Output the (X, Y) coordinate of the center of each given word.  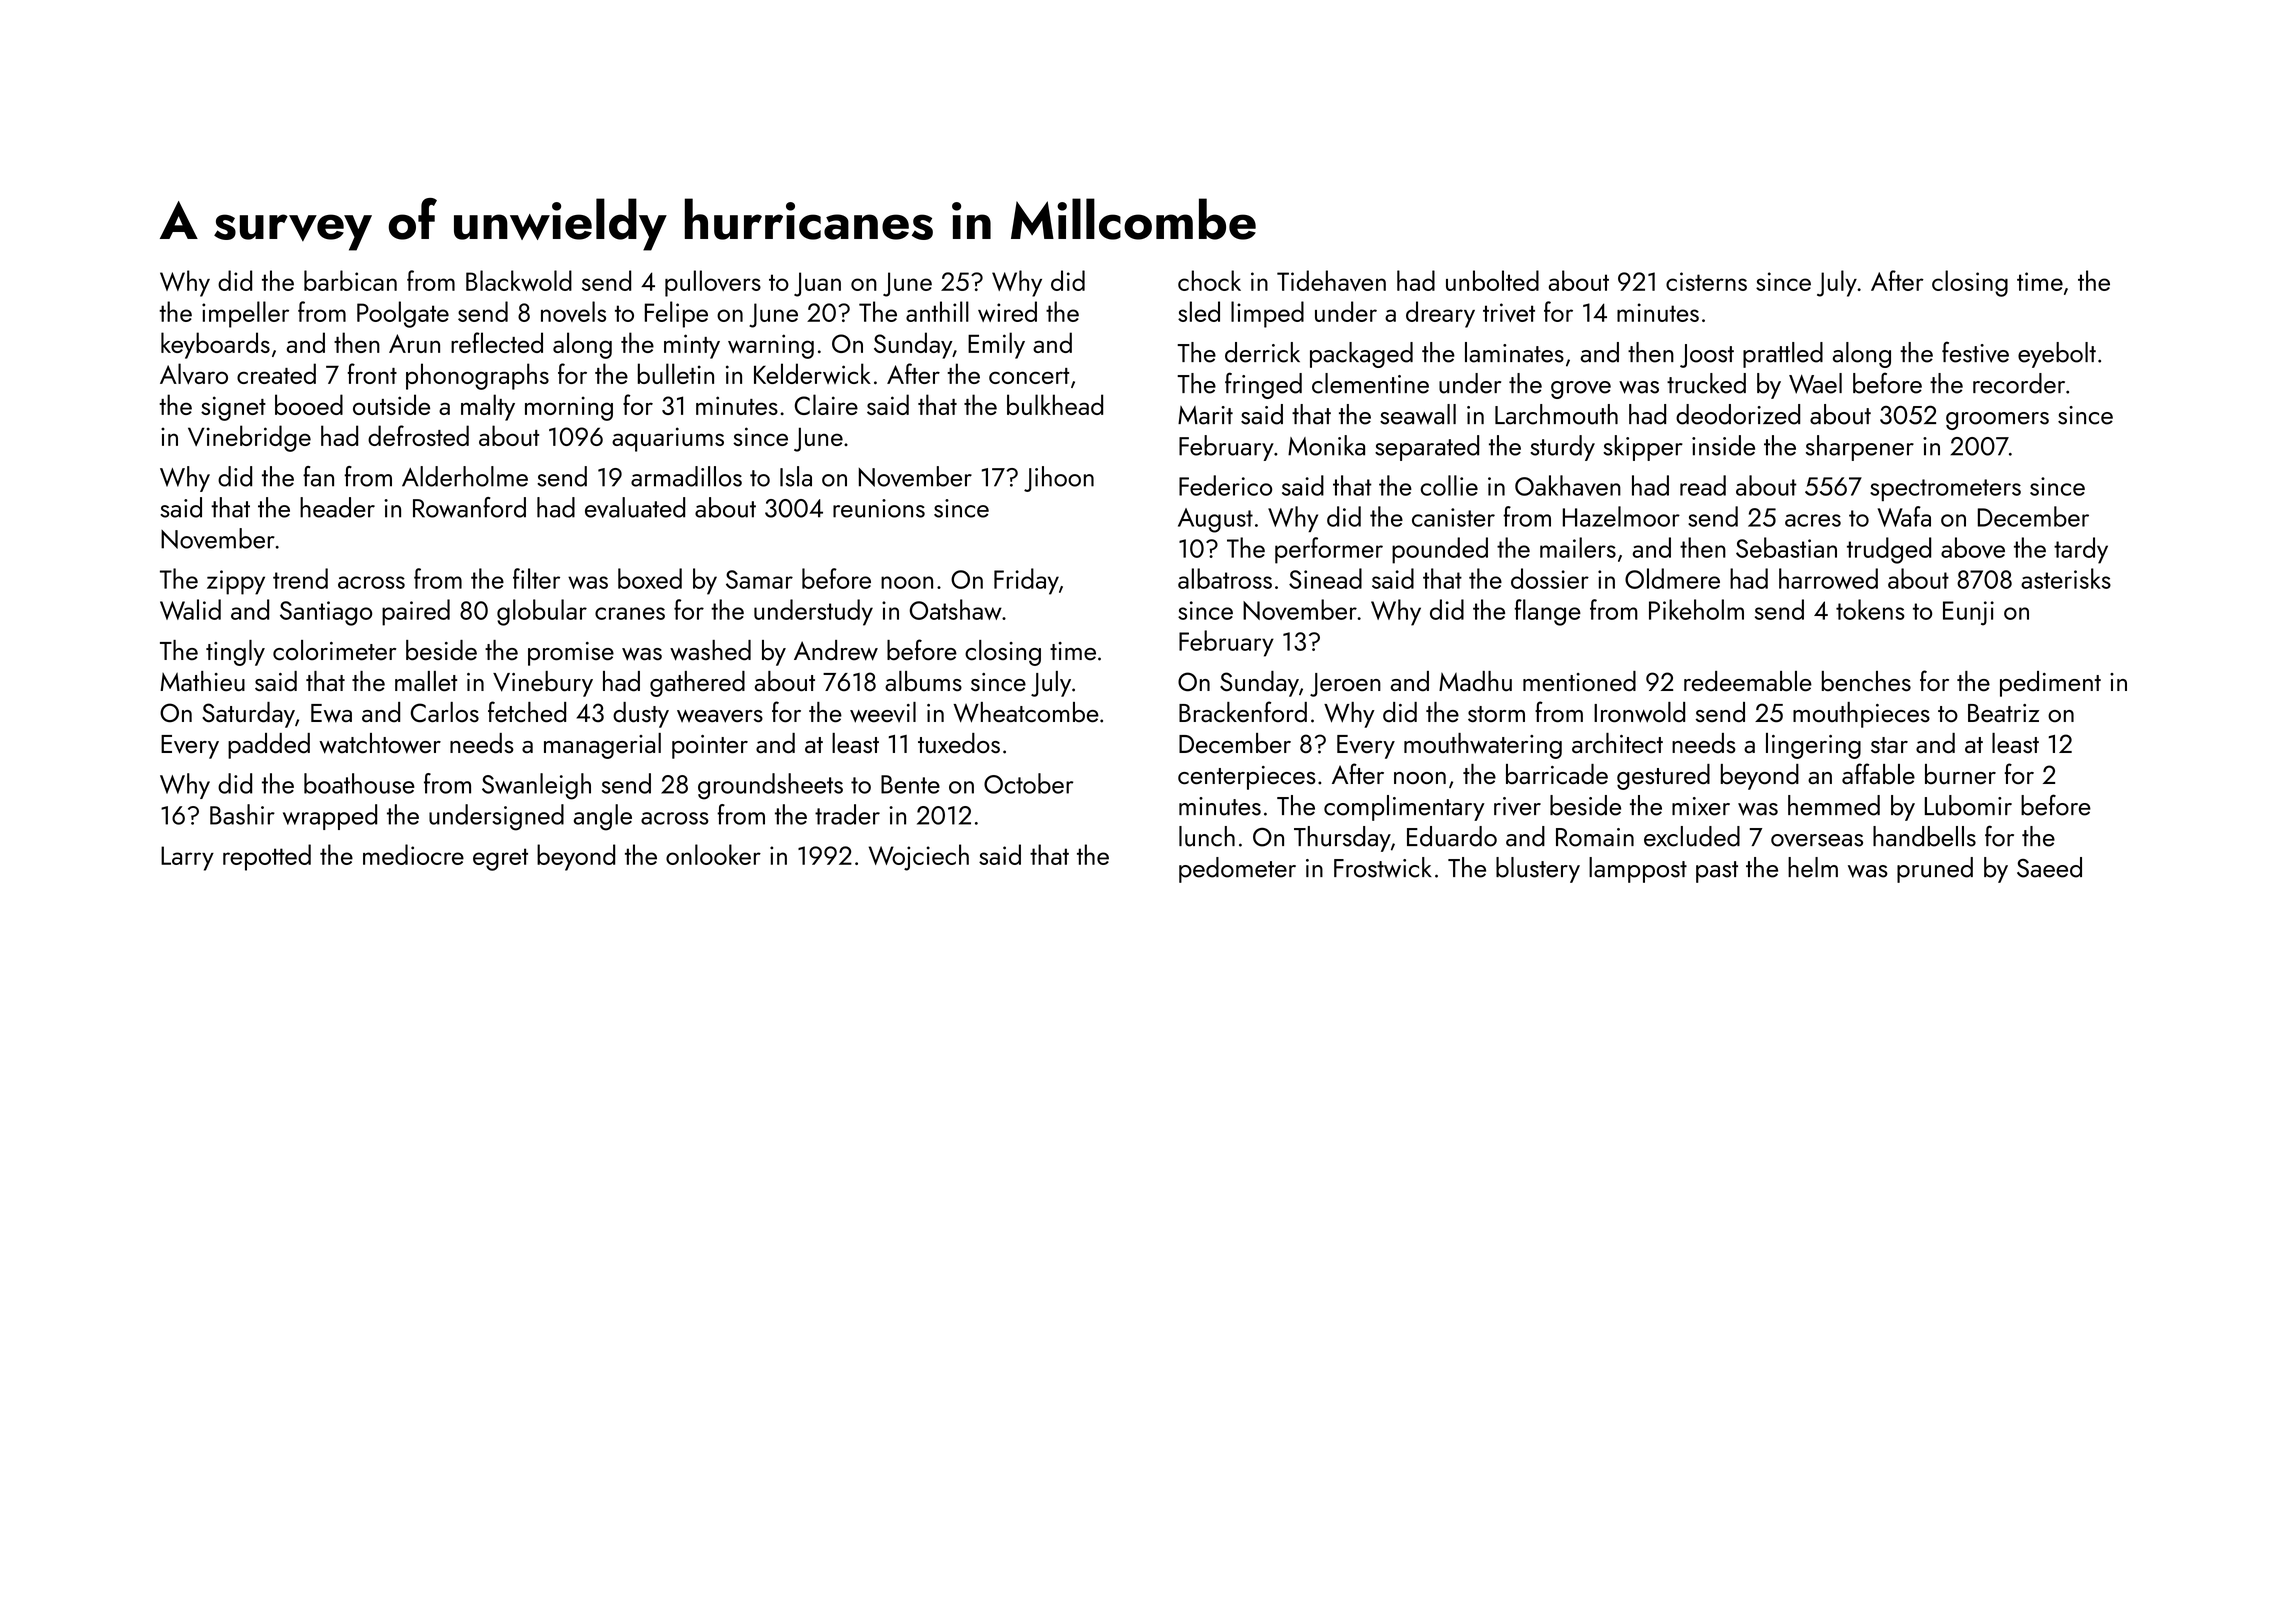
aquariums (668, 439)
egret (500, 859)
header (337, 507)
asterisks (2066, 578)
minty (692, 346)
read (1703, 485)
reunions (879, 508)
